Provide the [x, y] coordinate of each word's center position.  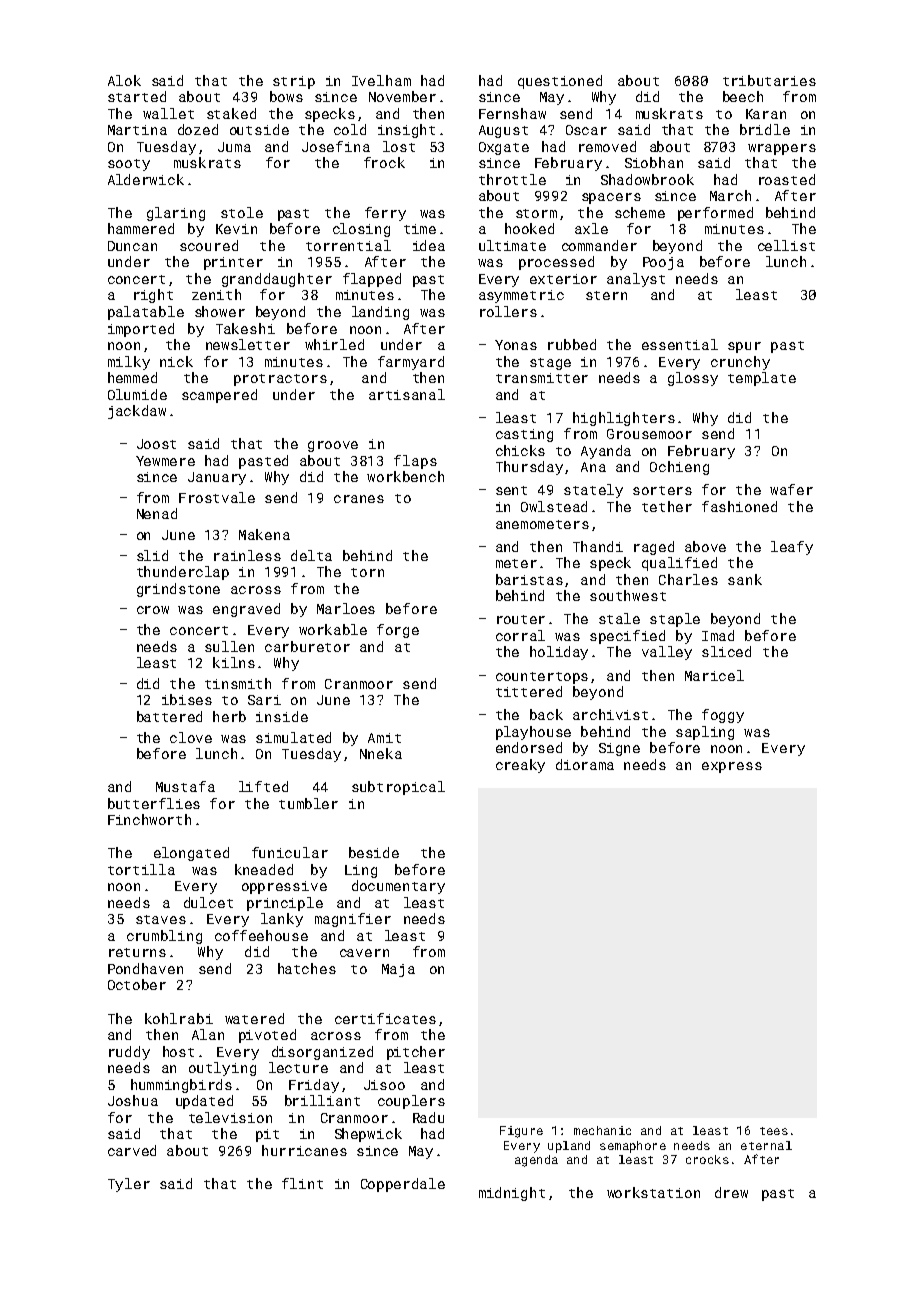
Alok [124, 80]
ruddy [129, 1053]
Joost [156, 444]
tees [774, 1131]
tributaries [769, 80]
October [137, 984]
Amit [384, 738]
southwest [628, 595]
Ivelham [381, 80]
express [732, 767]
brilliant [322, 1100]
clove [191, 737]
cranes [359, 499]
